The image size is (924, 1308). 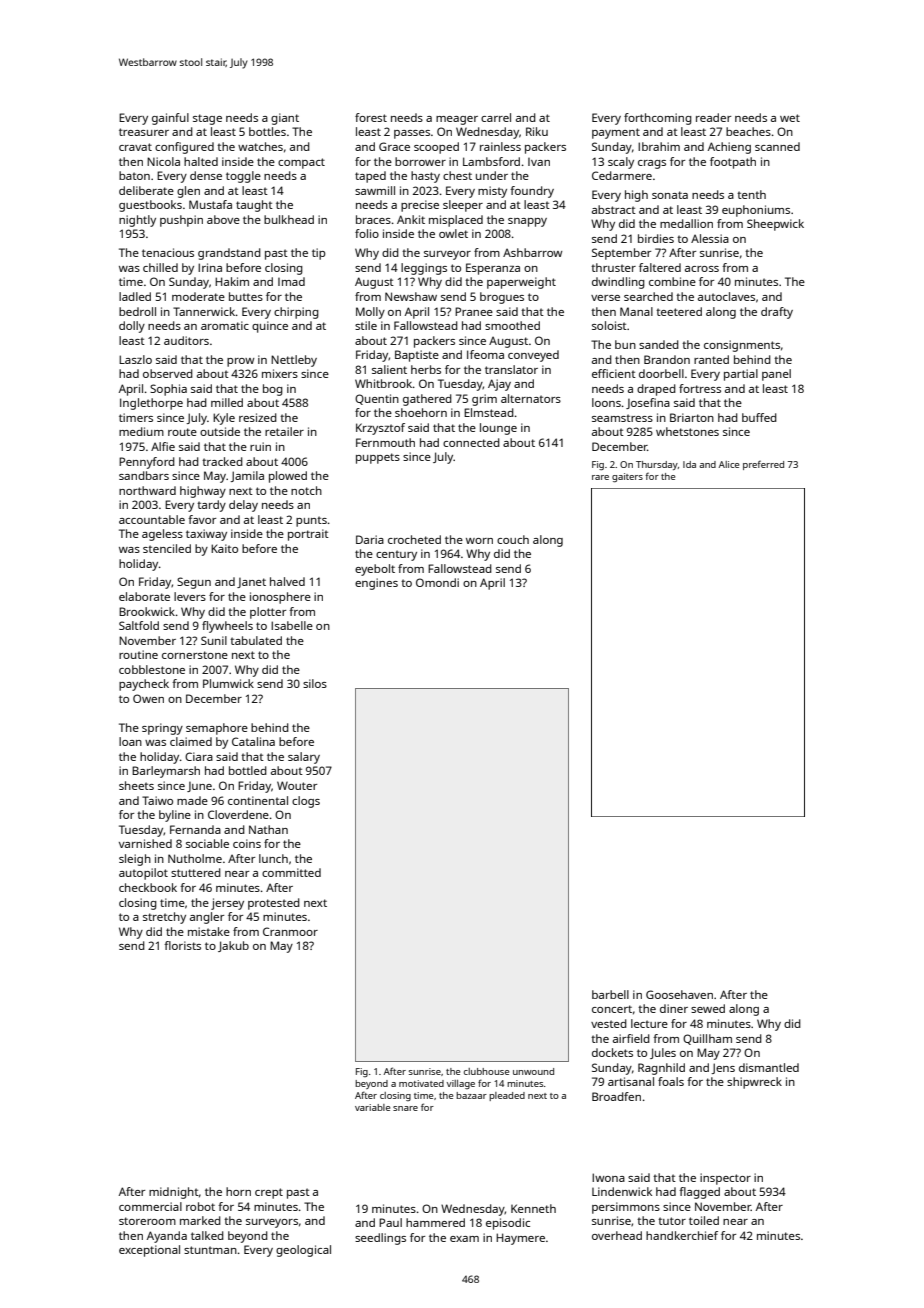 What do you see at coordinates (152, 519) in the image?
I see `accountable` at bounding box center [152, 519].
